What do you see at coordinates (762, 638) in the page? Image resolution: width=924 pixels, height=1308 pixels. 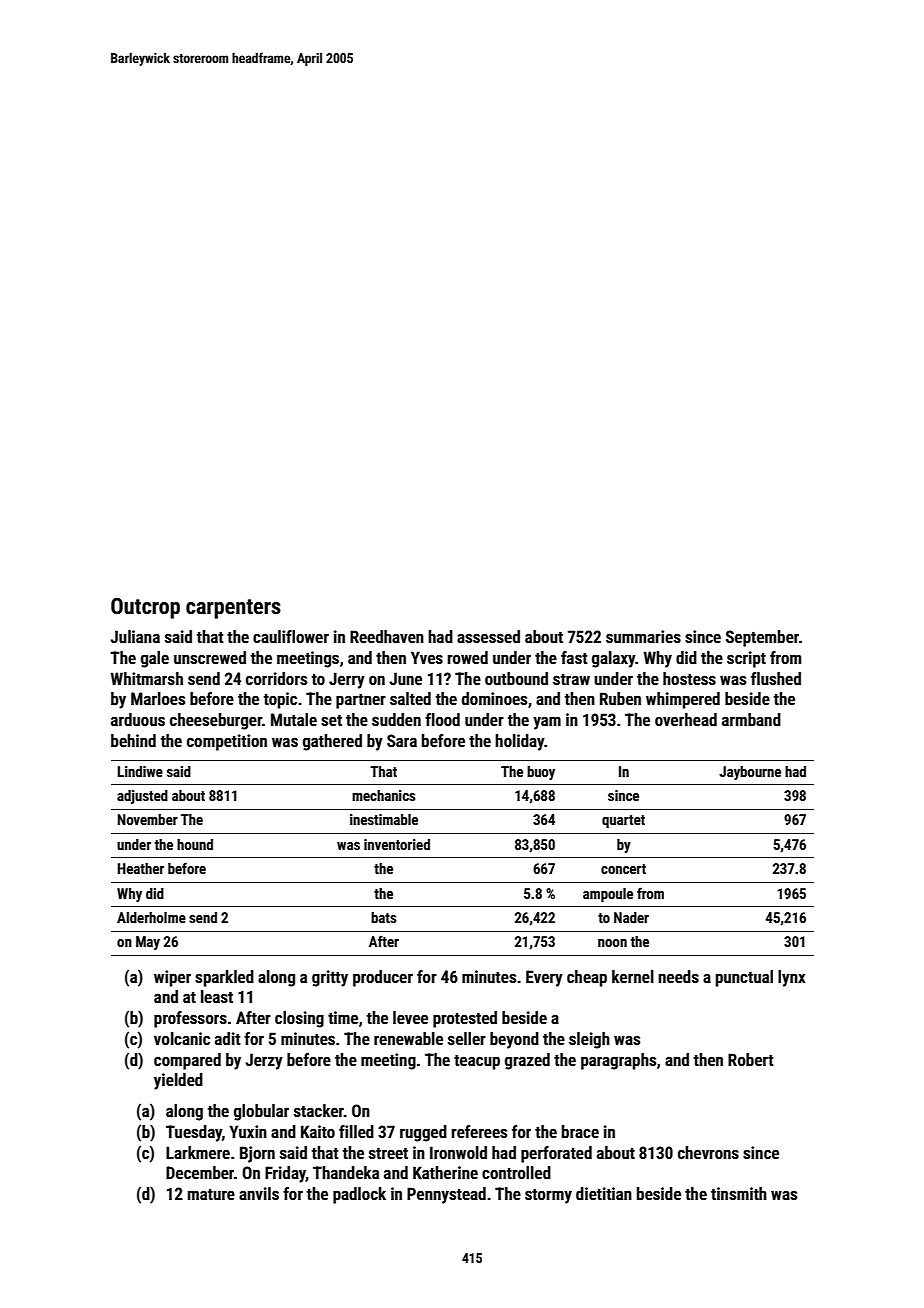 I see `September` at bounding box center [762, 638].
